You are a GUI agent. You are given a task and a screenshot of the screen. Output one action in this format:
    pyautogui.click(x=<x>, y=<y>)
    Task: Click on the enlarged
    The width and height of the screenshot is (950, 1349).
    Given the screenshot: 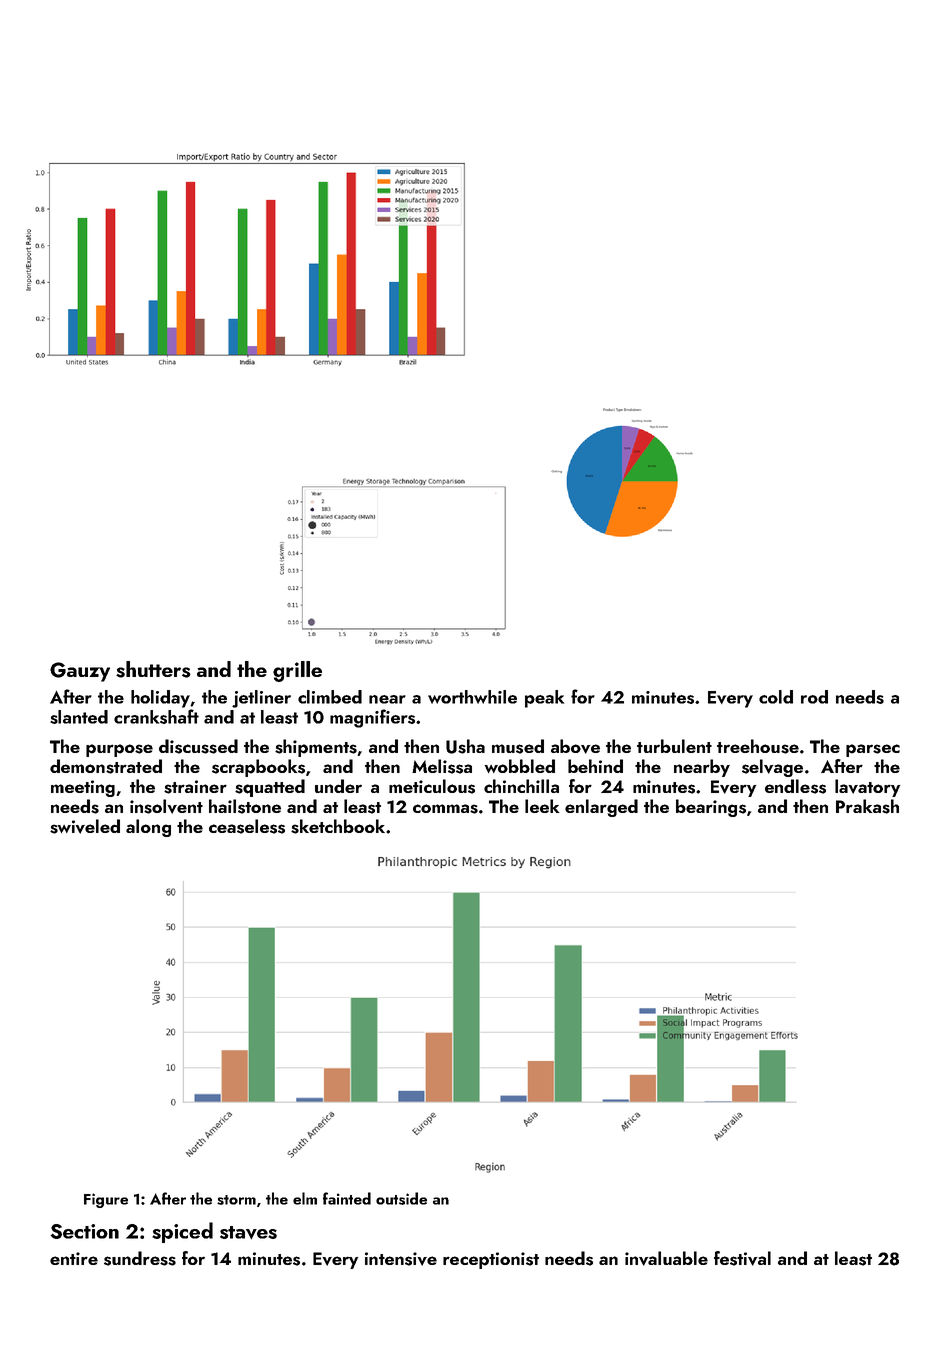 What is the action you would take?
    pyautogui.click(x=601, y=808)
